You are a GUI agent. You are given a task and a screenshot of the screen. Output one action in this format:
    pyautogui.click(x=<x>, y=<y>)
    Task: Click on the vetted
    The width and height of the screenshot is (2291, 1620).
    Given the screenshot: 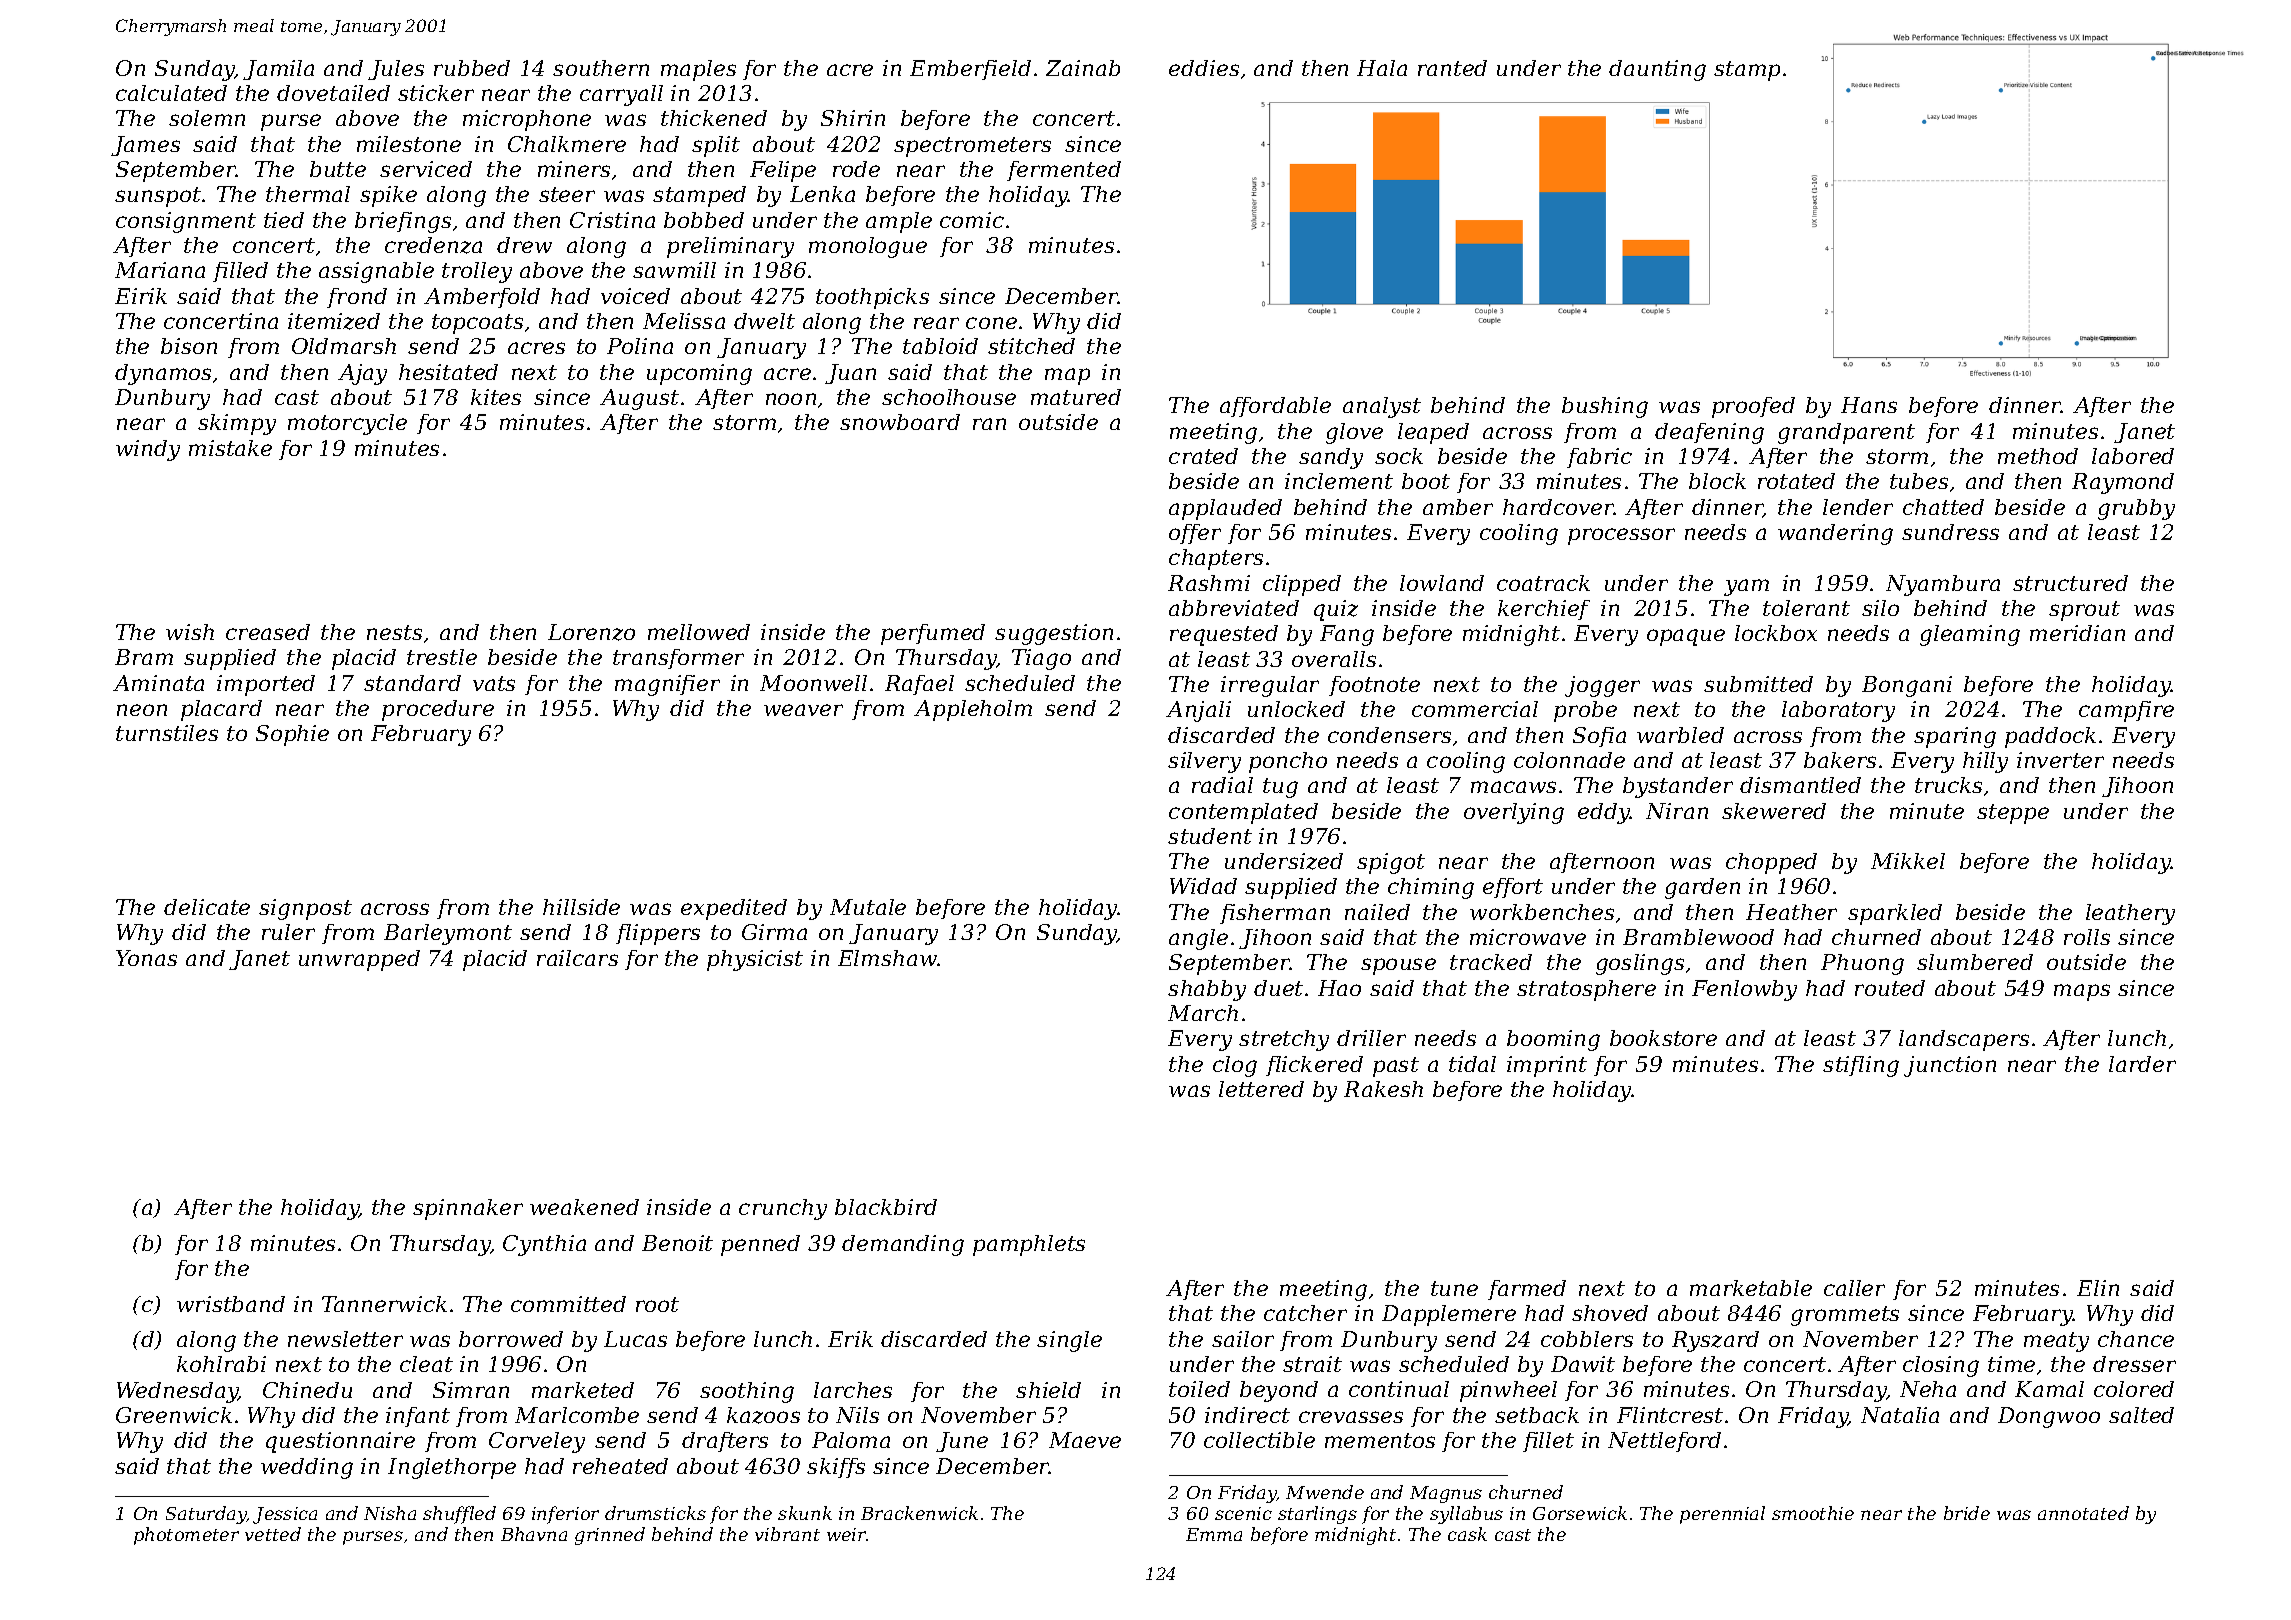 What is the action you would take?
    pyautogui.click(x=273, y=1534)
